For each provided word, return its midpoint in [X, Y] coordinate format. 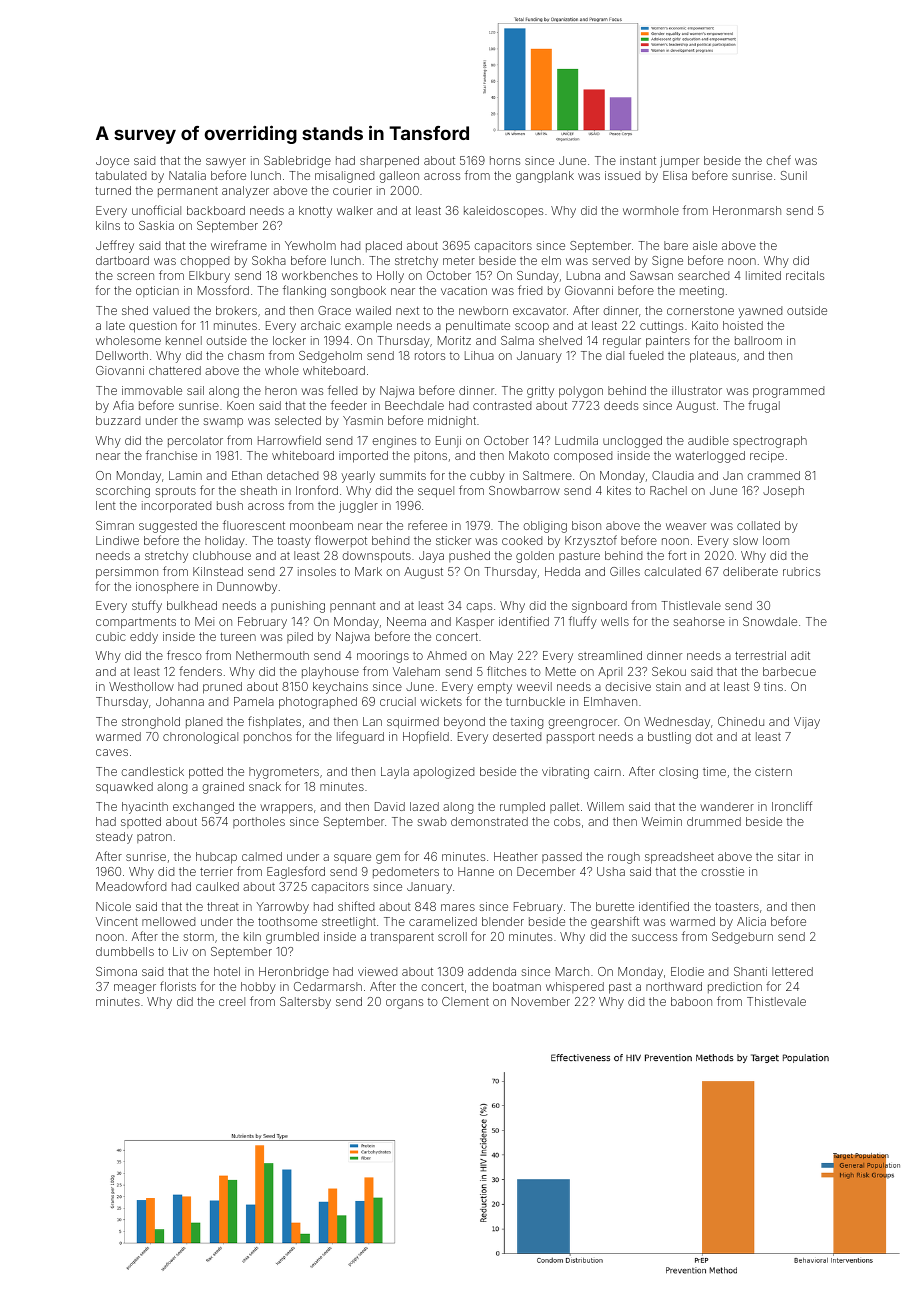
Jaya [431, 557]
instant [638, 160]
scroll [452, 936]
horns [505, 160]
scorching [123, 492]
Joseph [783, 491]
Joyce [112, 162]
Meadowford [131, 886]
